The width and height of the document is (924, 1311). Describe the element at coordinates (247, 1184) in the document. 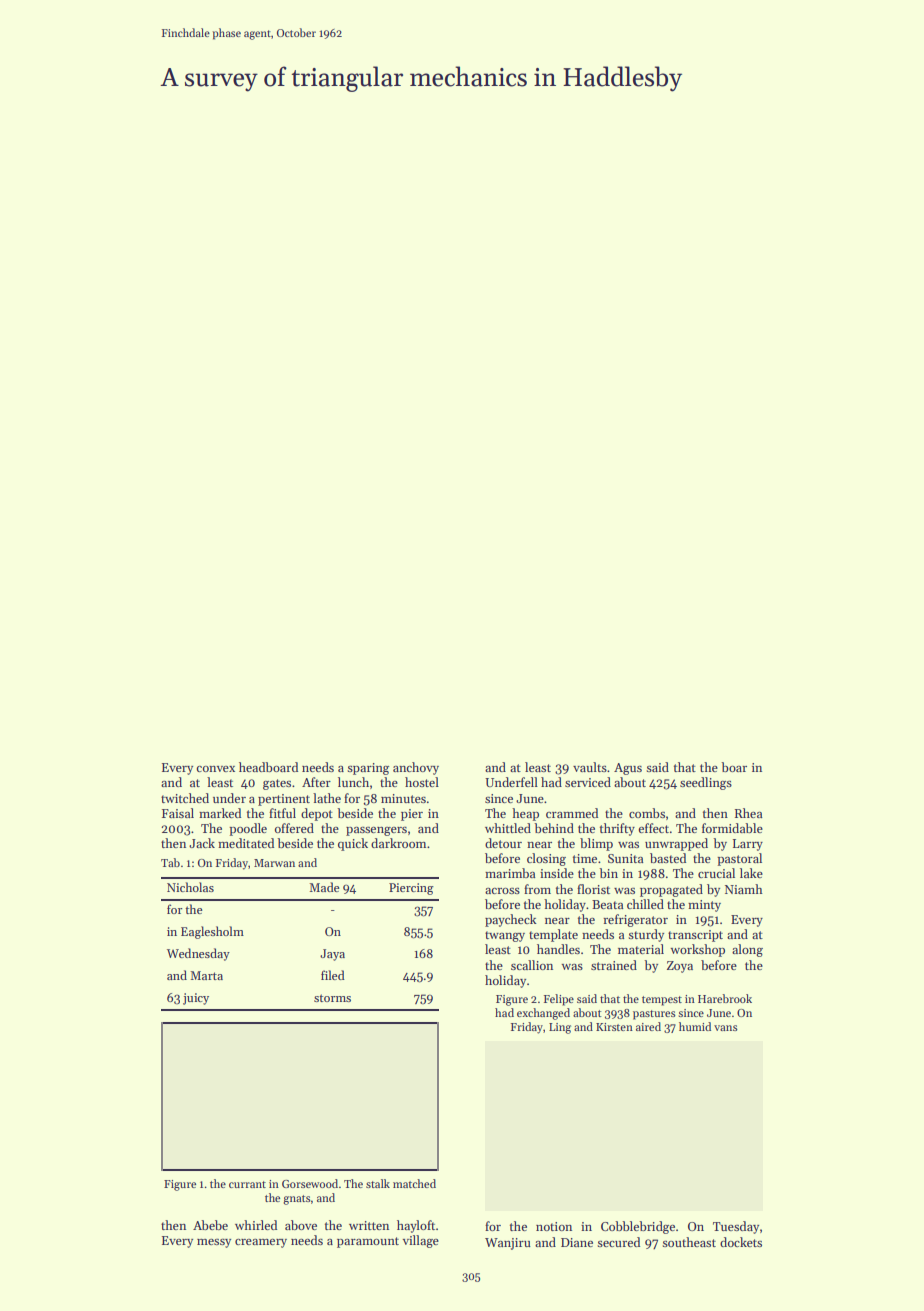

I see `currant` at that location.
